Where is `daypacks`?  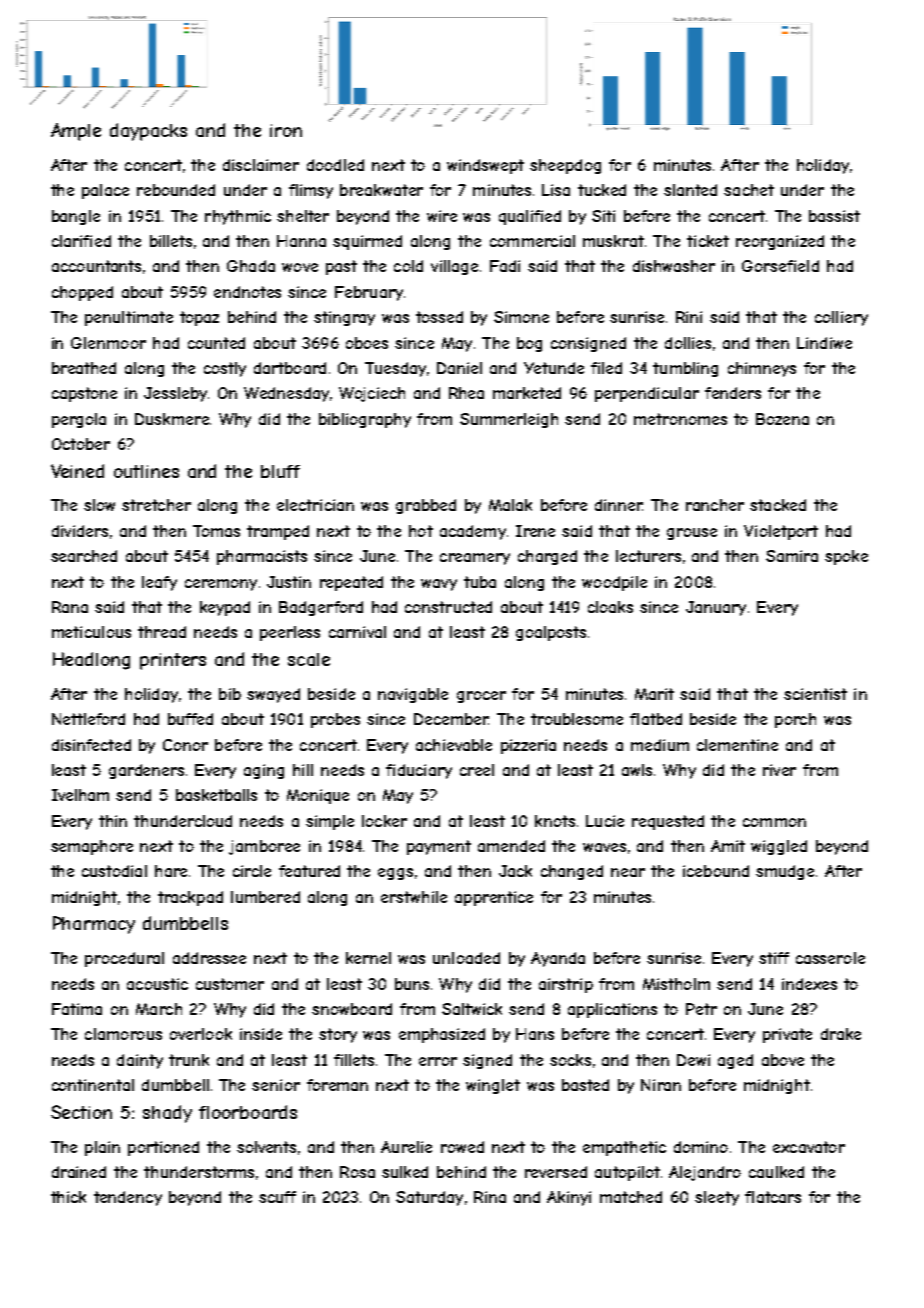
daypacks is located at coordinates (148, 132).
